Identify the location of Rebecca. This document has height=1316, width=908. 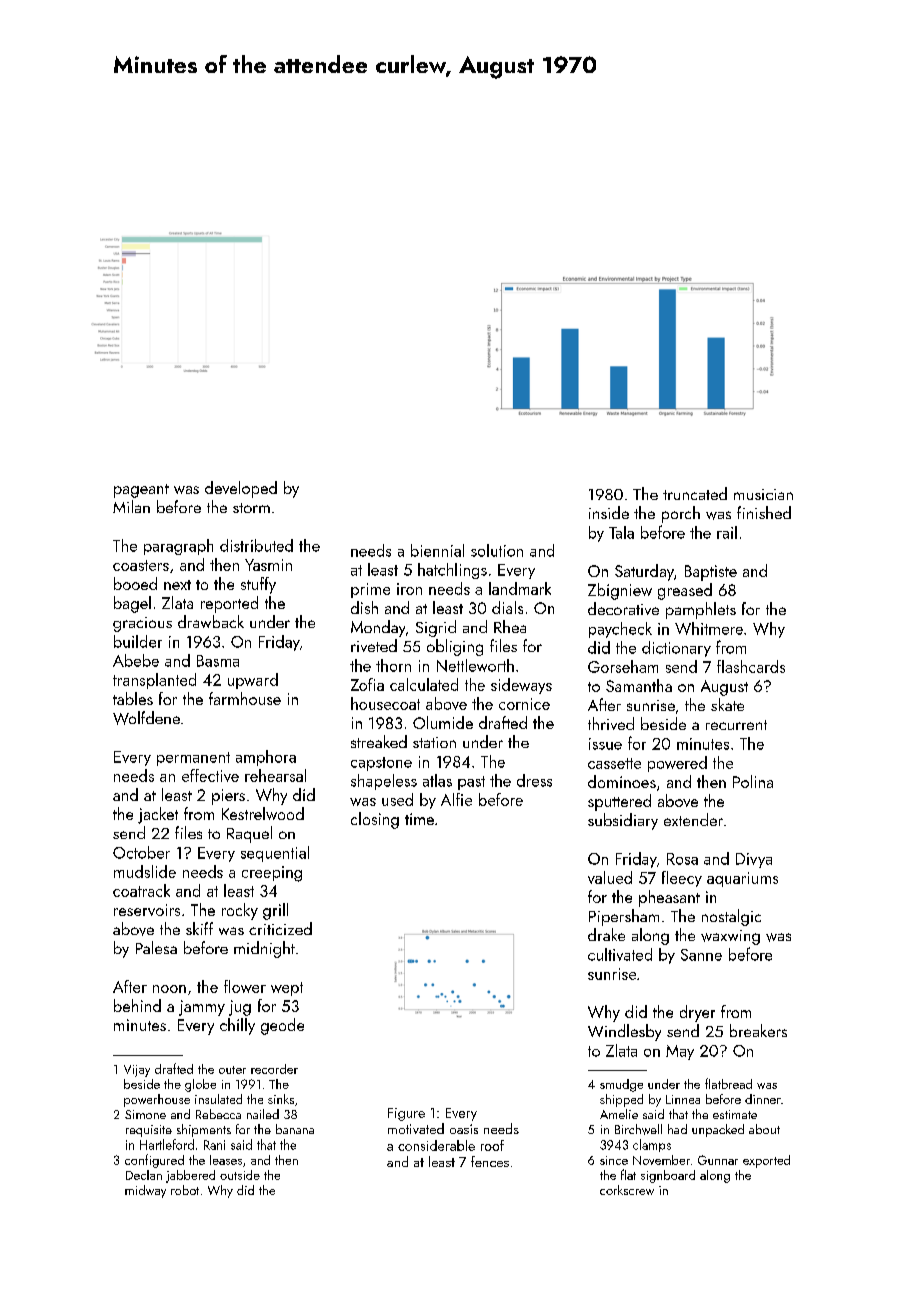
(218, 1114).
